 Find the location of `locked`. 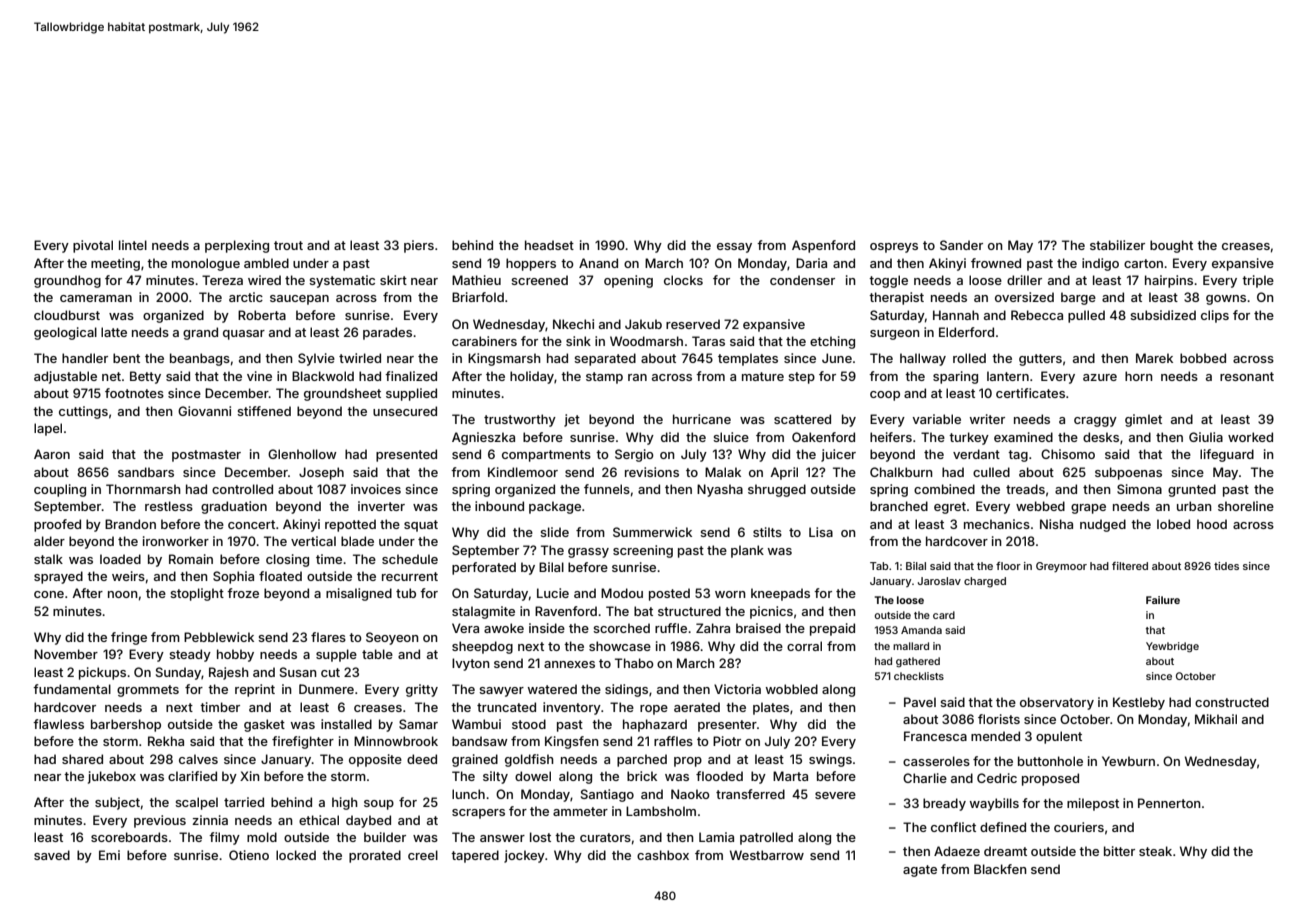

locked is located at coordinates (296, 855).
